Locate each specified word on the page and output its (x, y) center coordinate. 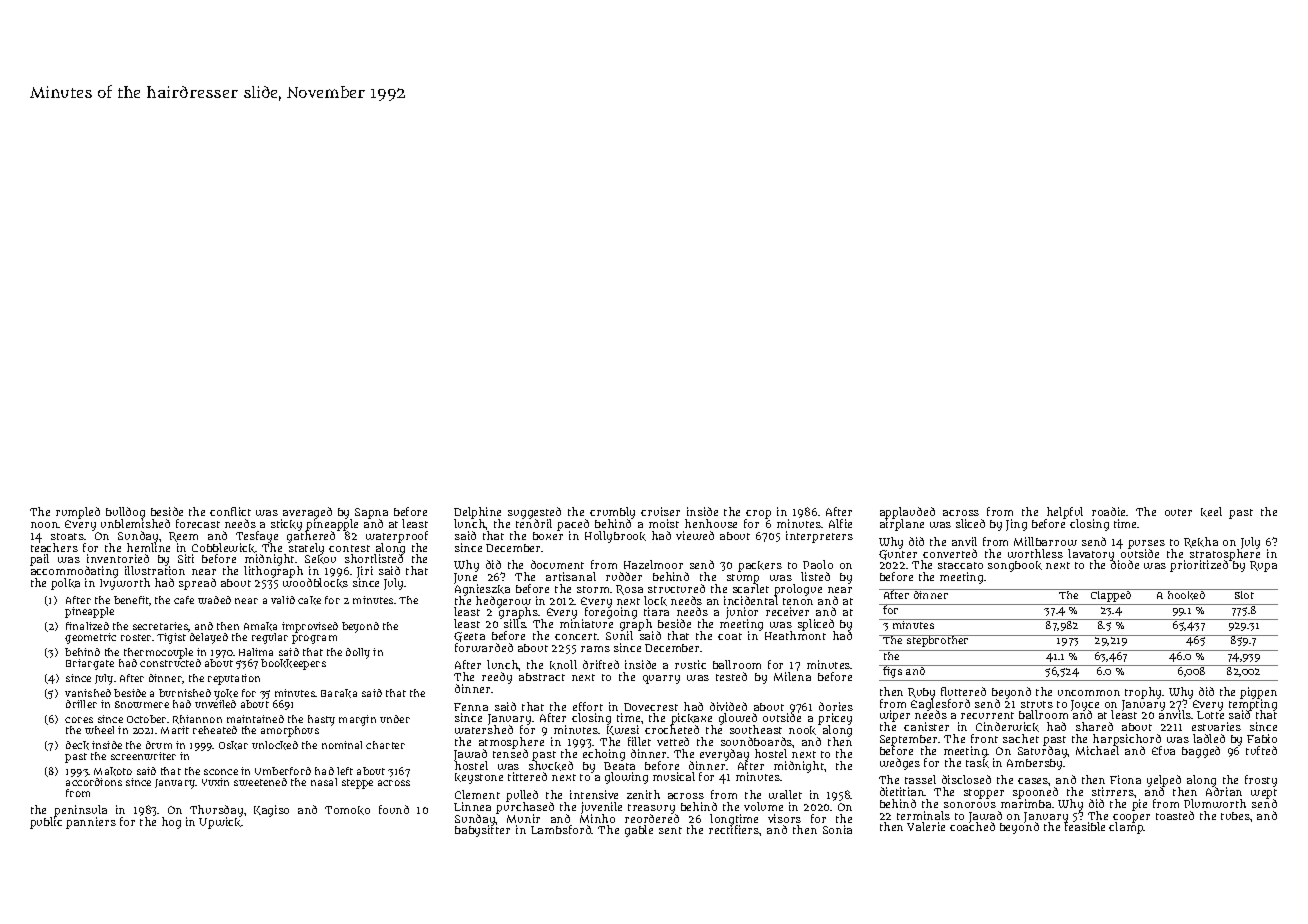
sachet (1021, 738)
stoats (67, 536)
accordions (94, 782)
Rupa (1263, 566)
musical (674, 776)
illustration (155, 571)
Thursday (216, 811)
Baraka (339, 693)
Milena (792, 677)
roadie (1109, 511)
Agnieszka (482, 590)
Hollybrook (615, 537)
